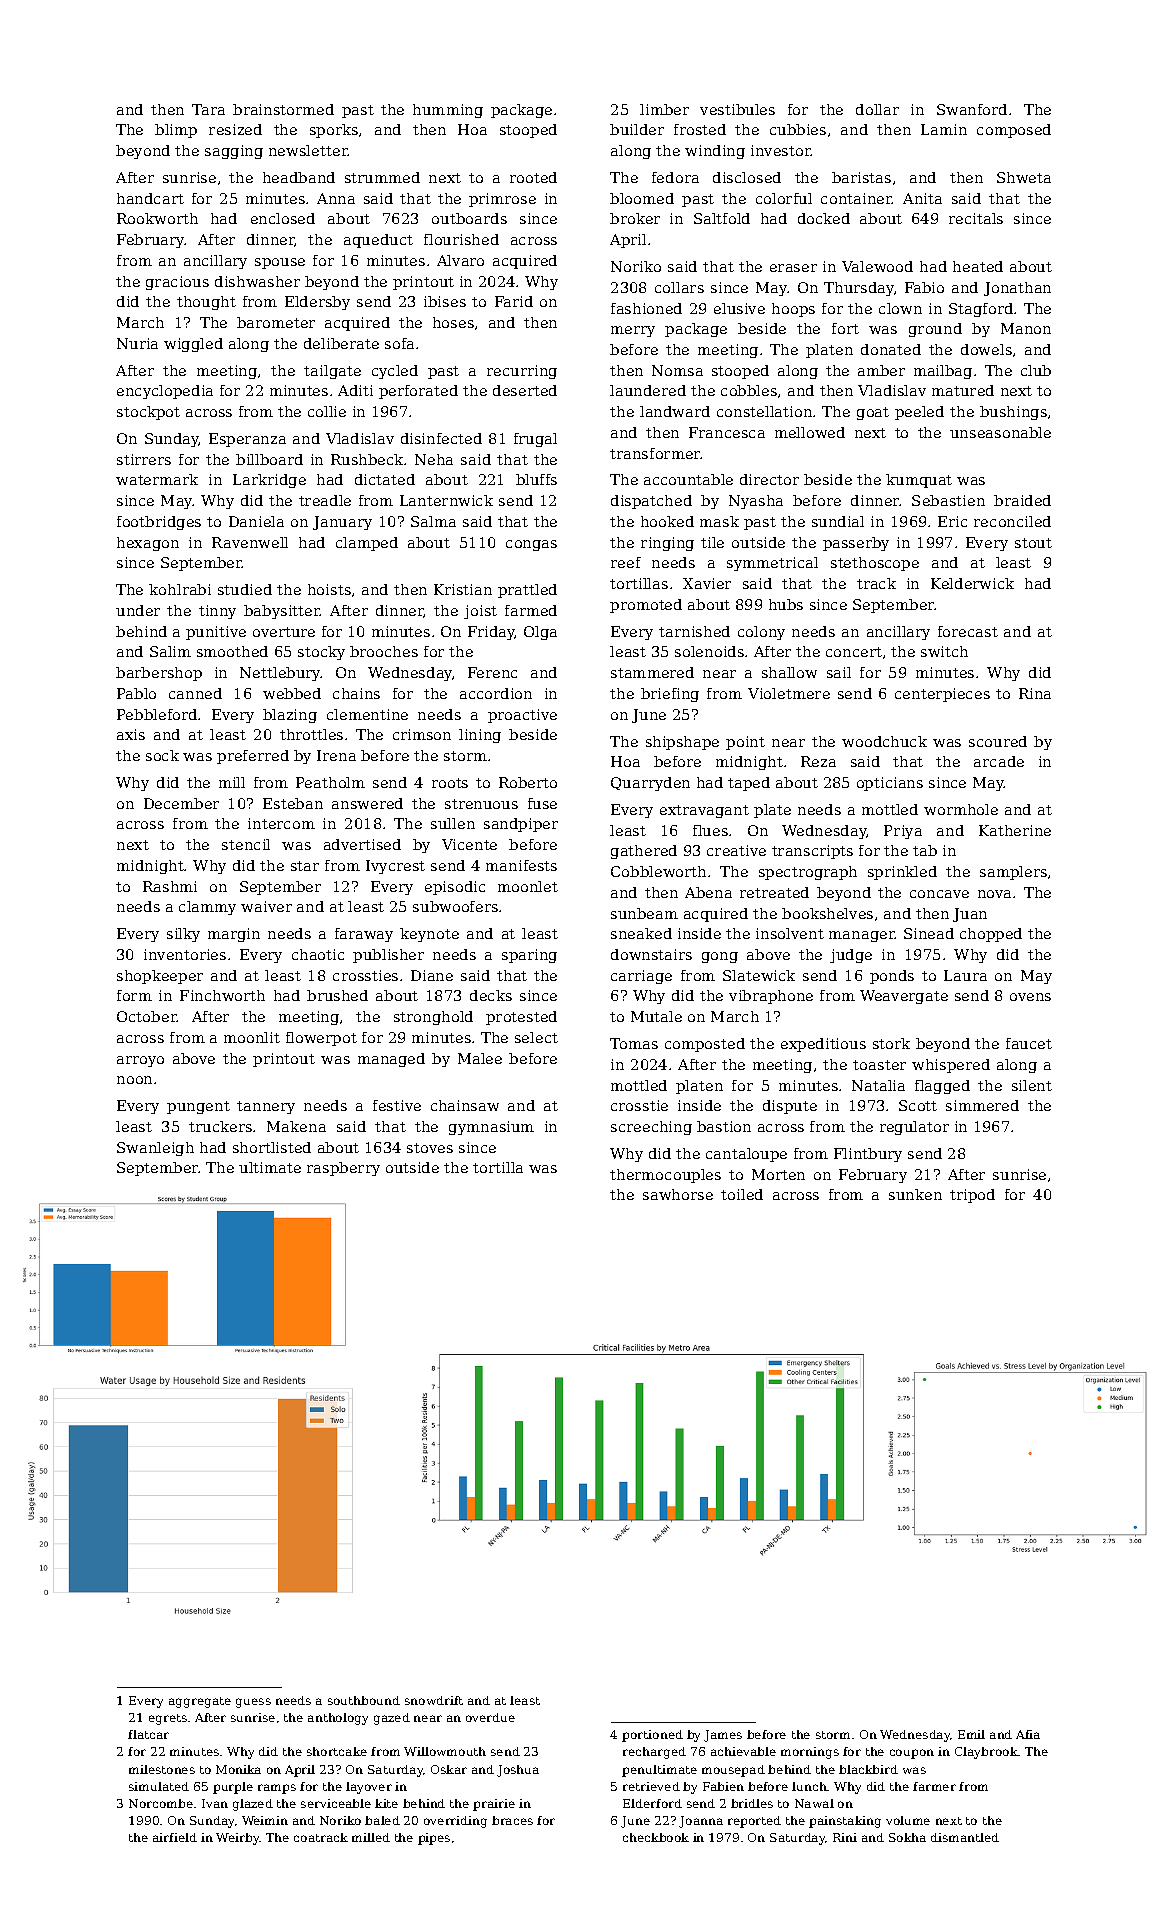  What do you see at coordinates (877, 109) in the screenshot?
I see `dollar` at bounding box center [877, 109].
